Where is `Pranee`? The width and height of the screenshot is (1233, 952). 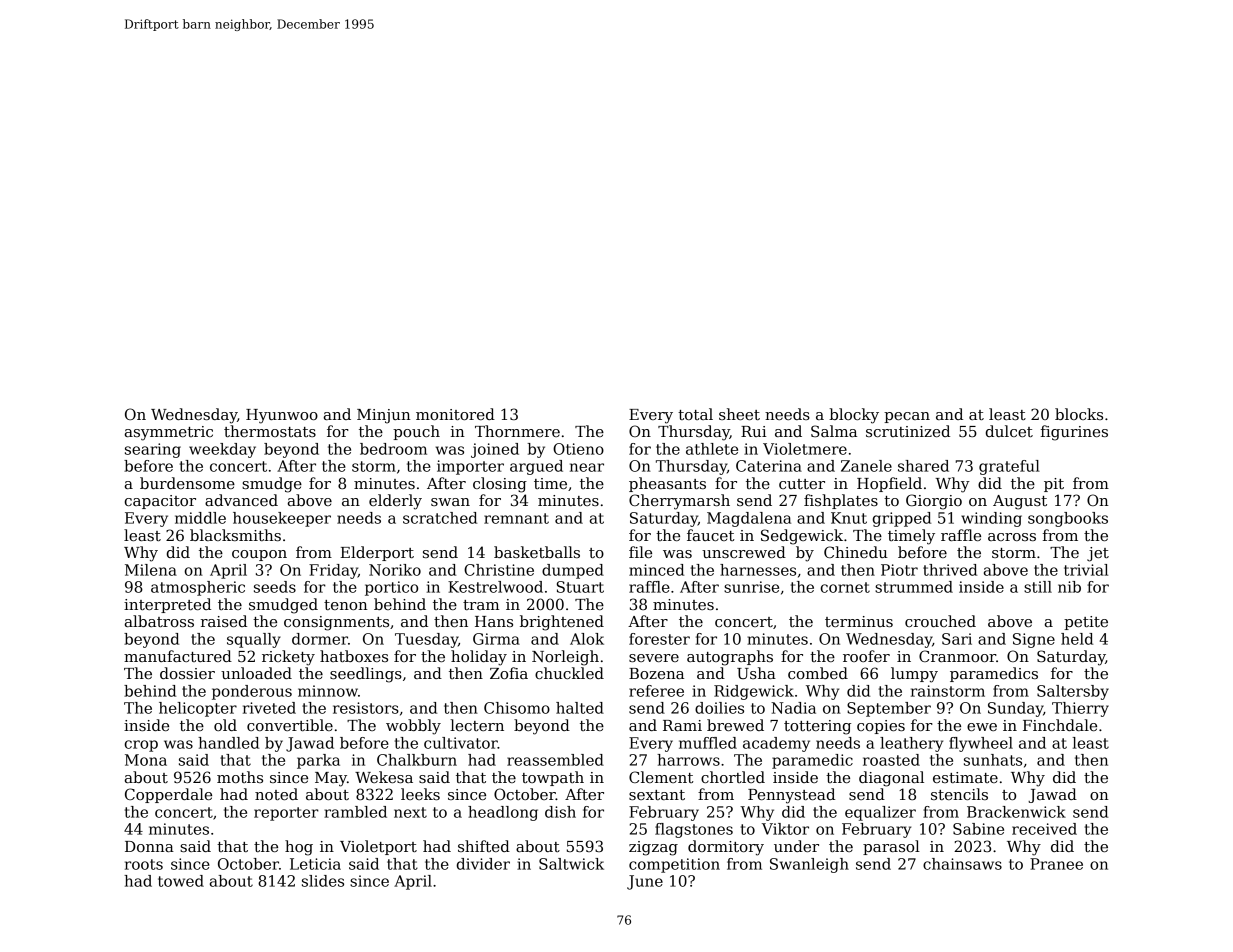
Pranee is located at coordinates (1056, 864).
